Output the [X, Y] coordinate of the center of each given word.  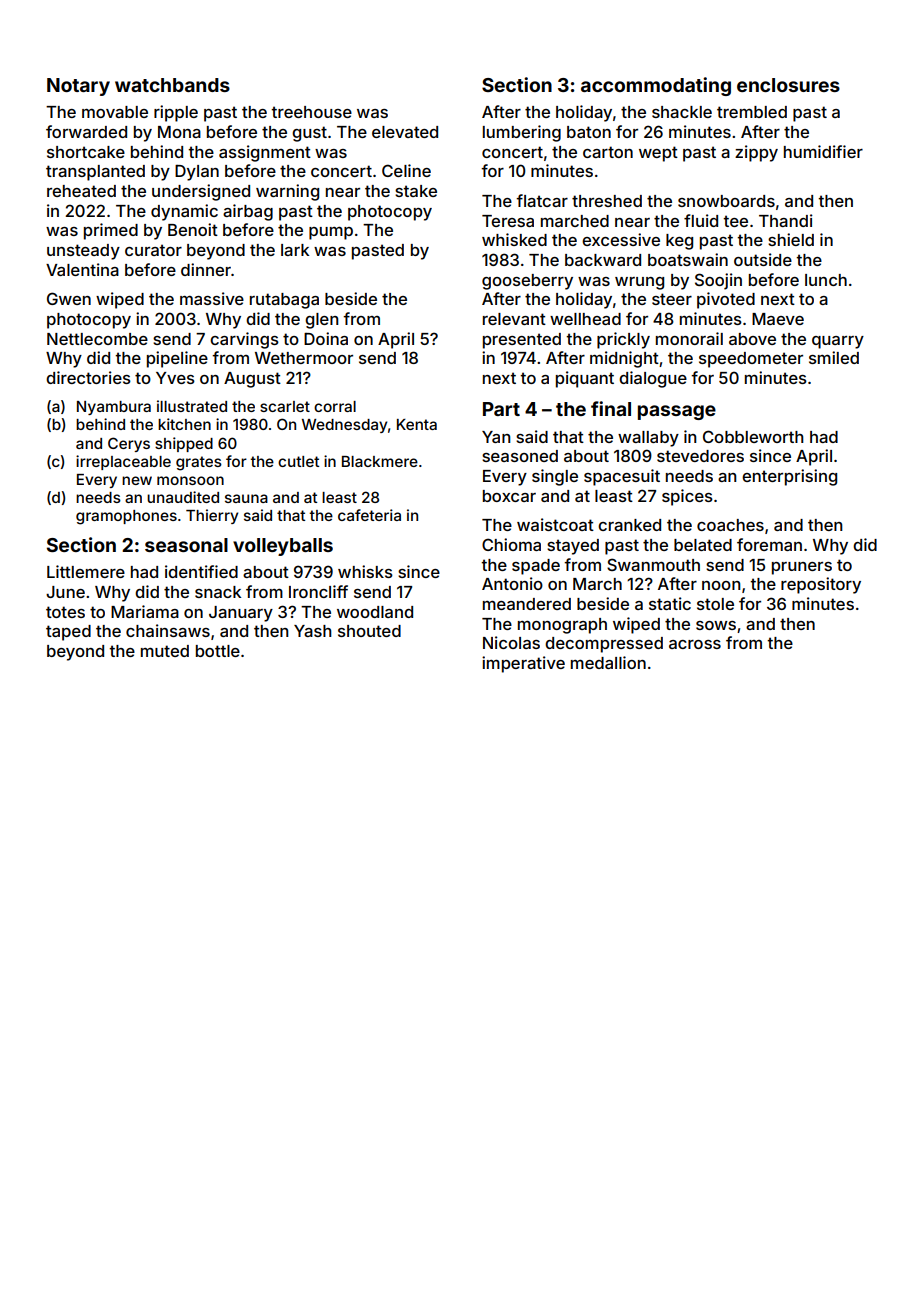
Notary [78, 87]
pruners [802, 568]
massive [212, 298]
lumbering [522, 133]
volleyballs [283, 547]
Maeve [778, 319]
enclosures [788, 85]
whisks [365, 571]
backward [603, 260]
